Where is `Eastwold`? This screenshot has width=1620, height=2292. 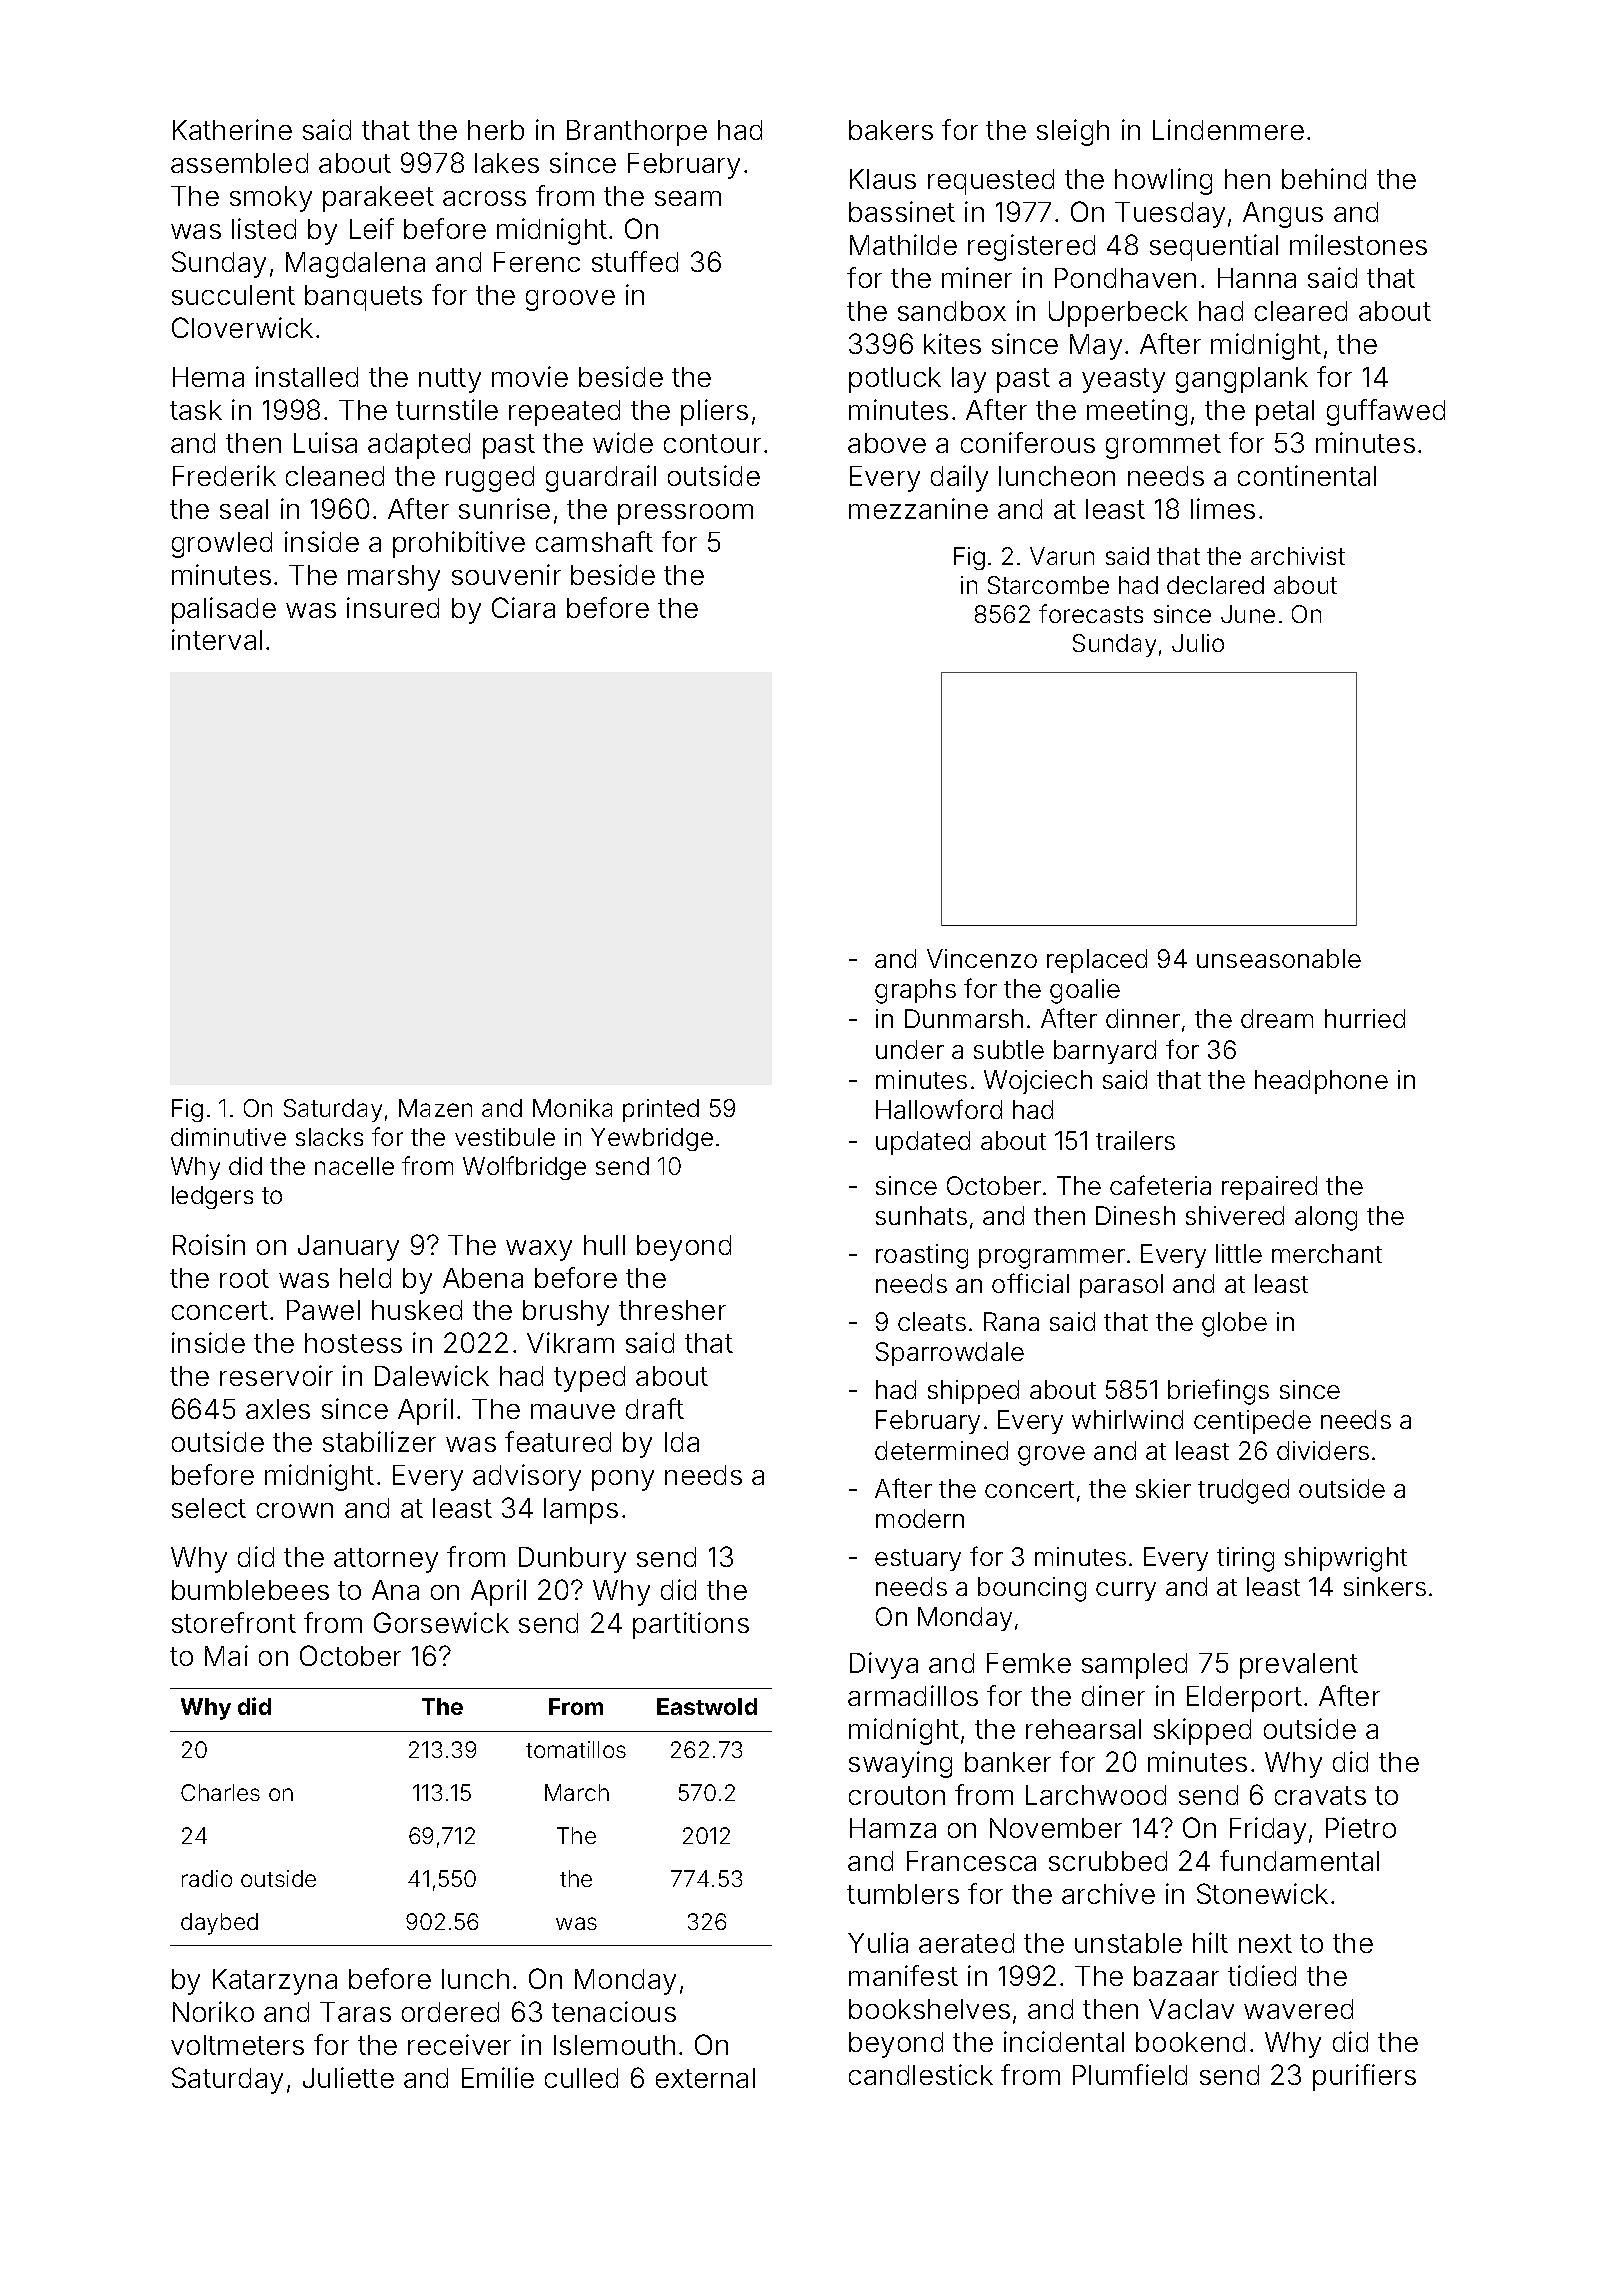 Eastwold is located at coordinates (707, 1706).
